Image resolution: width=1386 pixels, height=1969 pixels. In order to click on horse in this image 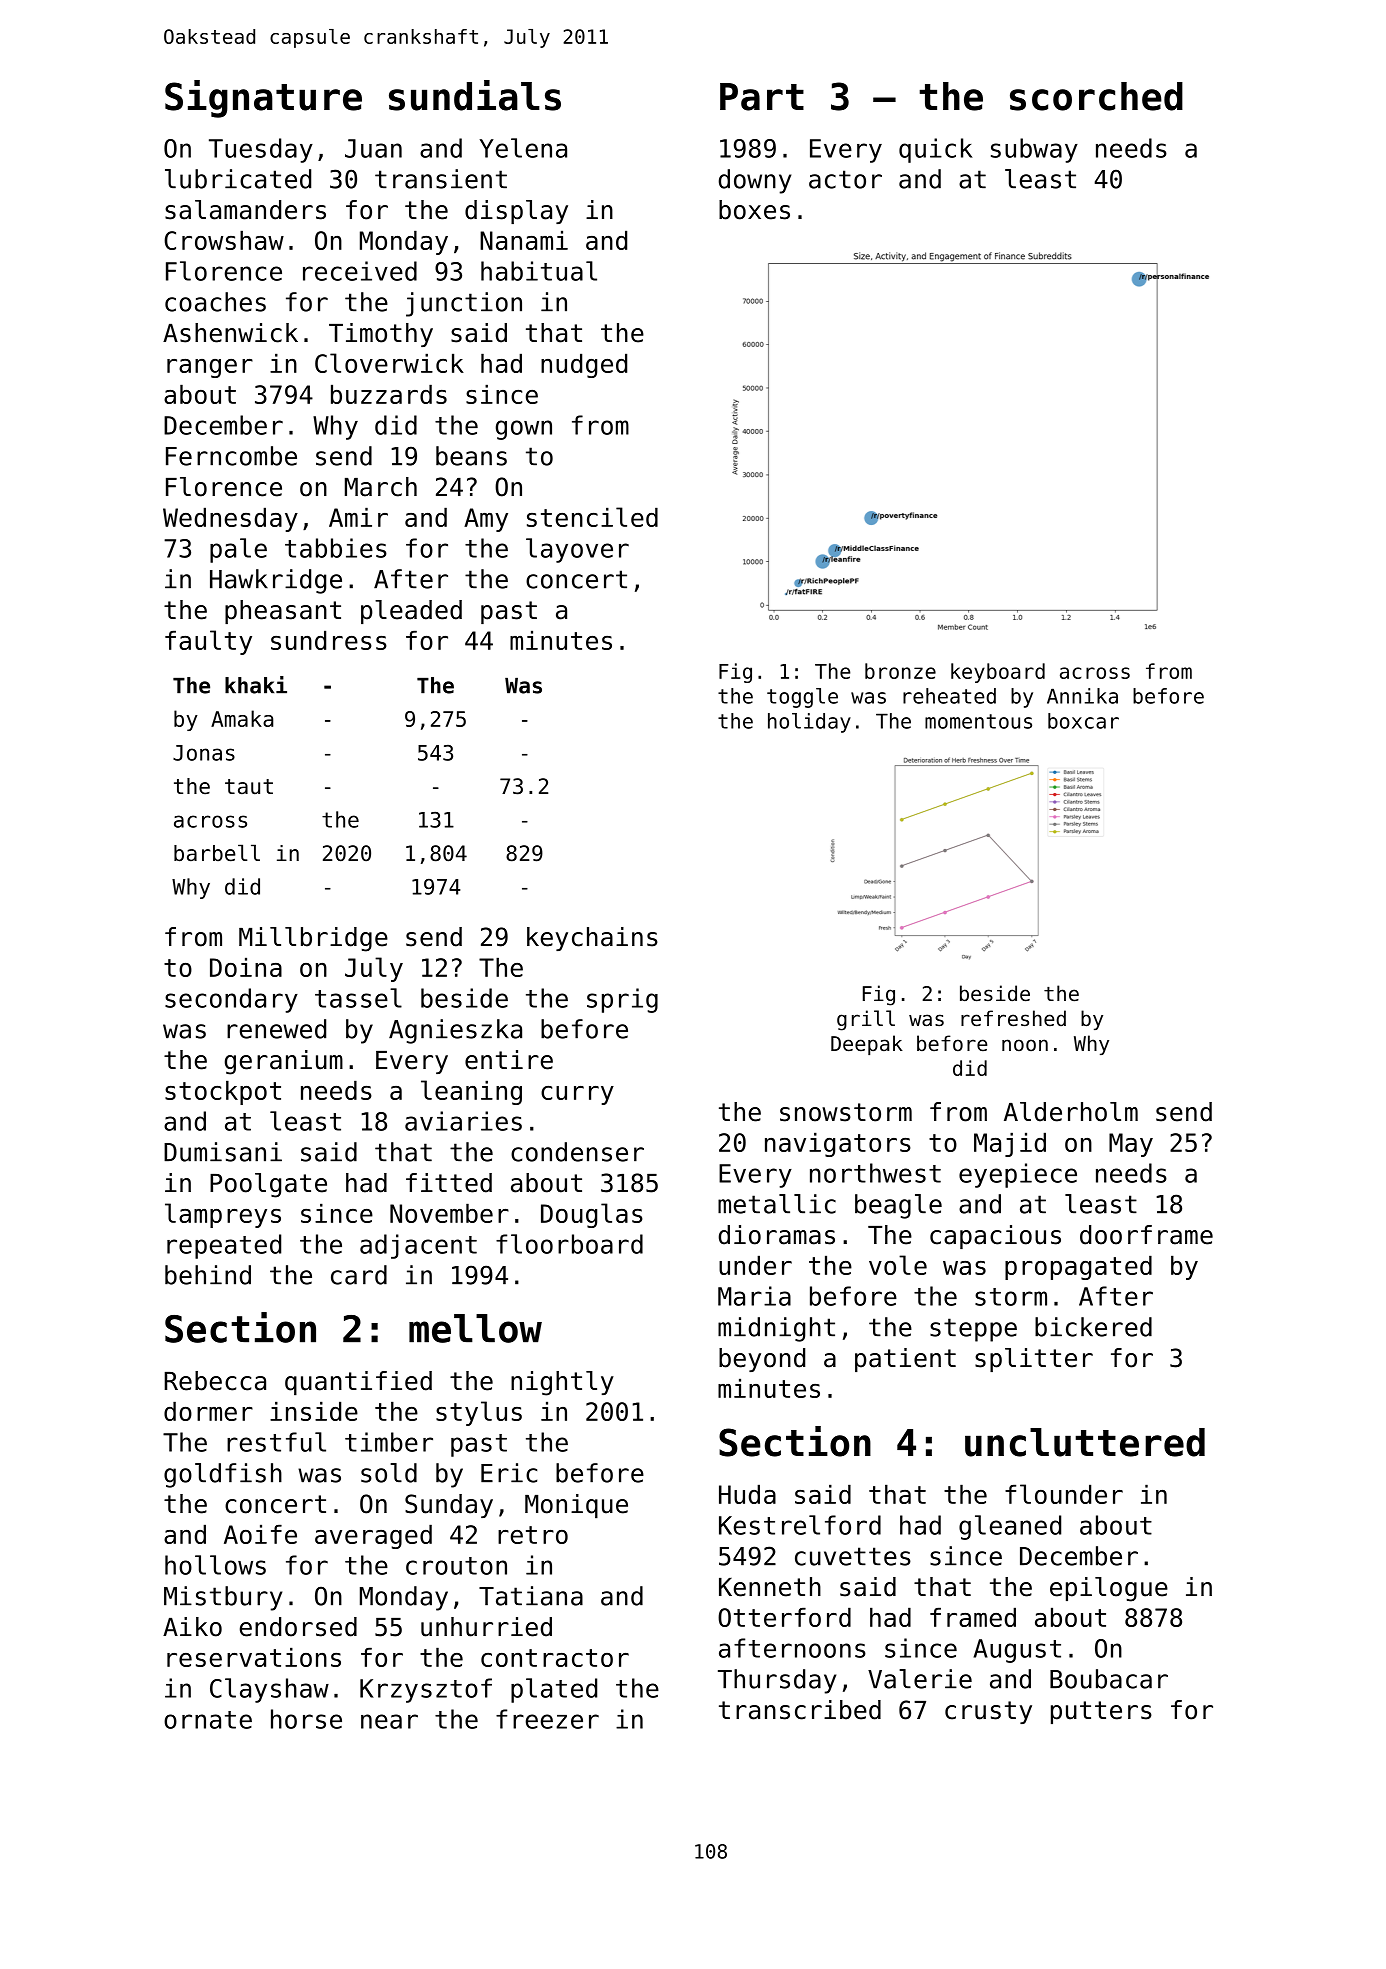, I will do `click(306, 1719)`.
